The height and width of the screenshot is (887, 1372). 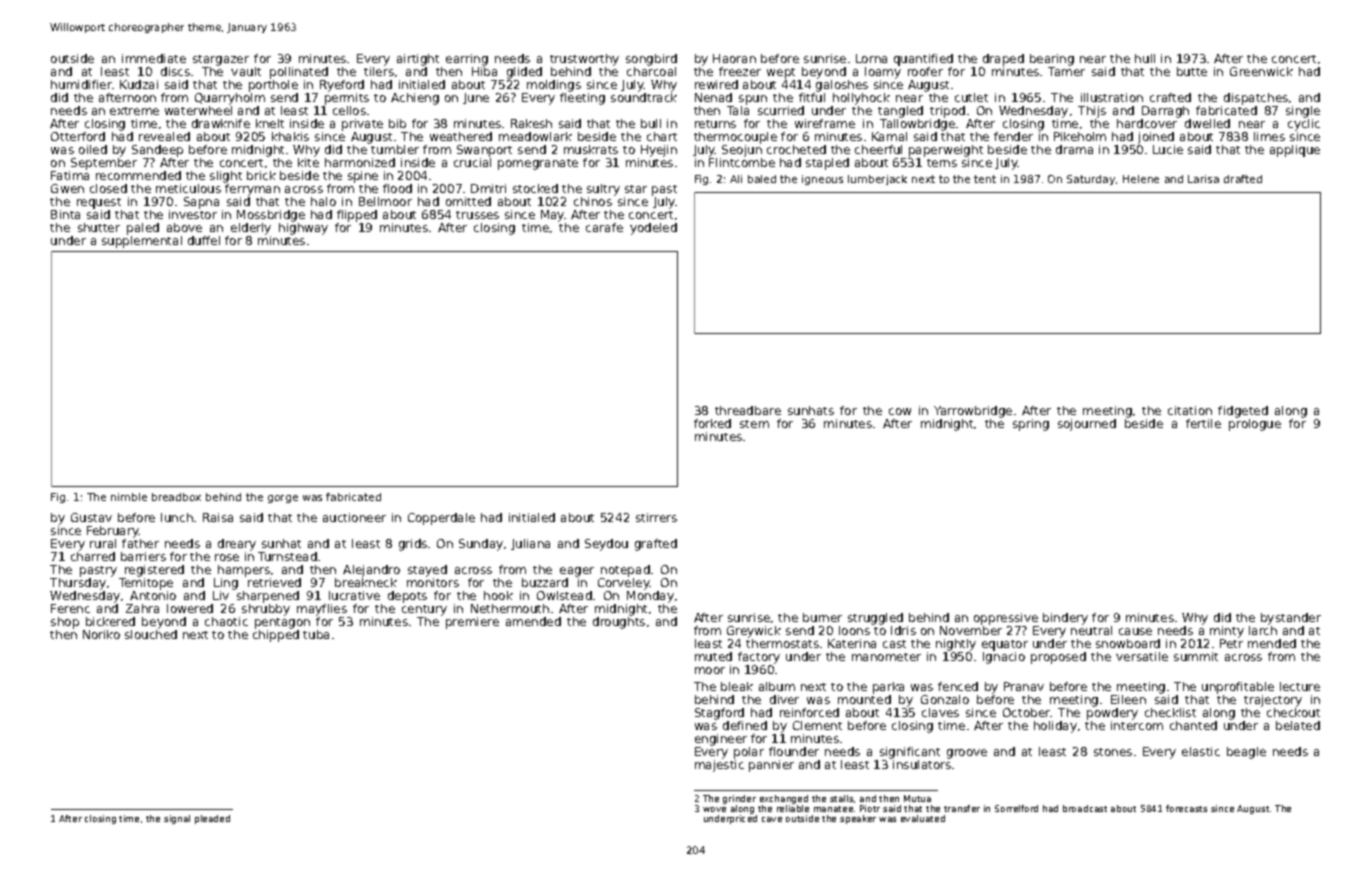 What do you see at coordinates (604, 227) in the screenshot?
I see `carafe` at bounding box center [604, 227].
